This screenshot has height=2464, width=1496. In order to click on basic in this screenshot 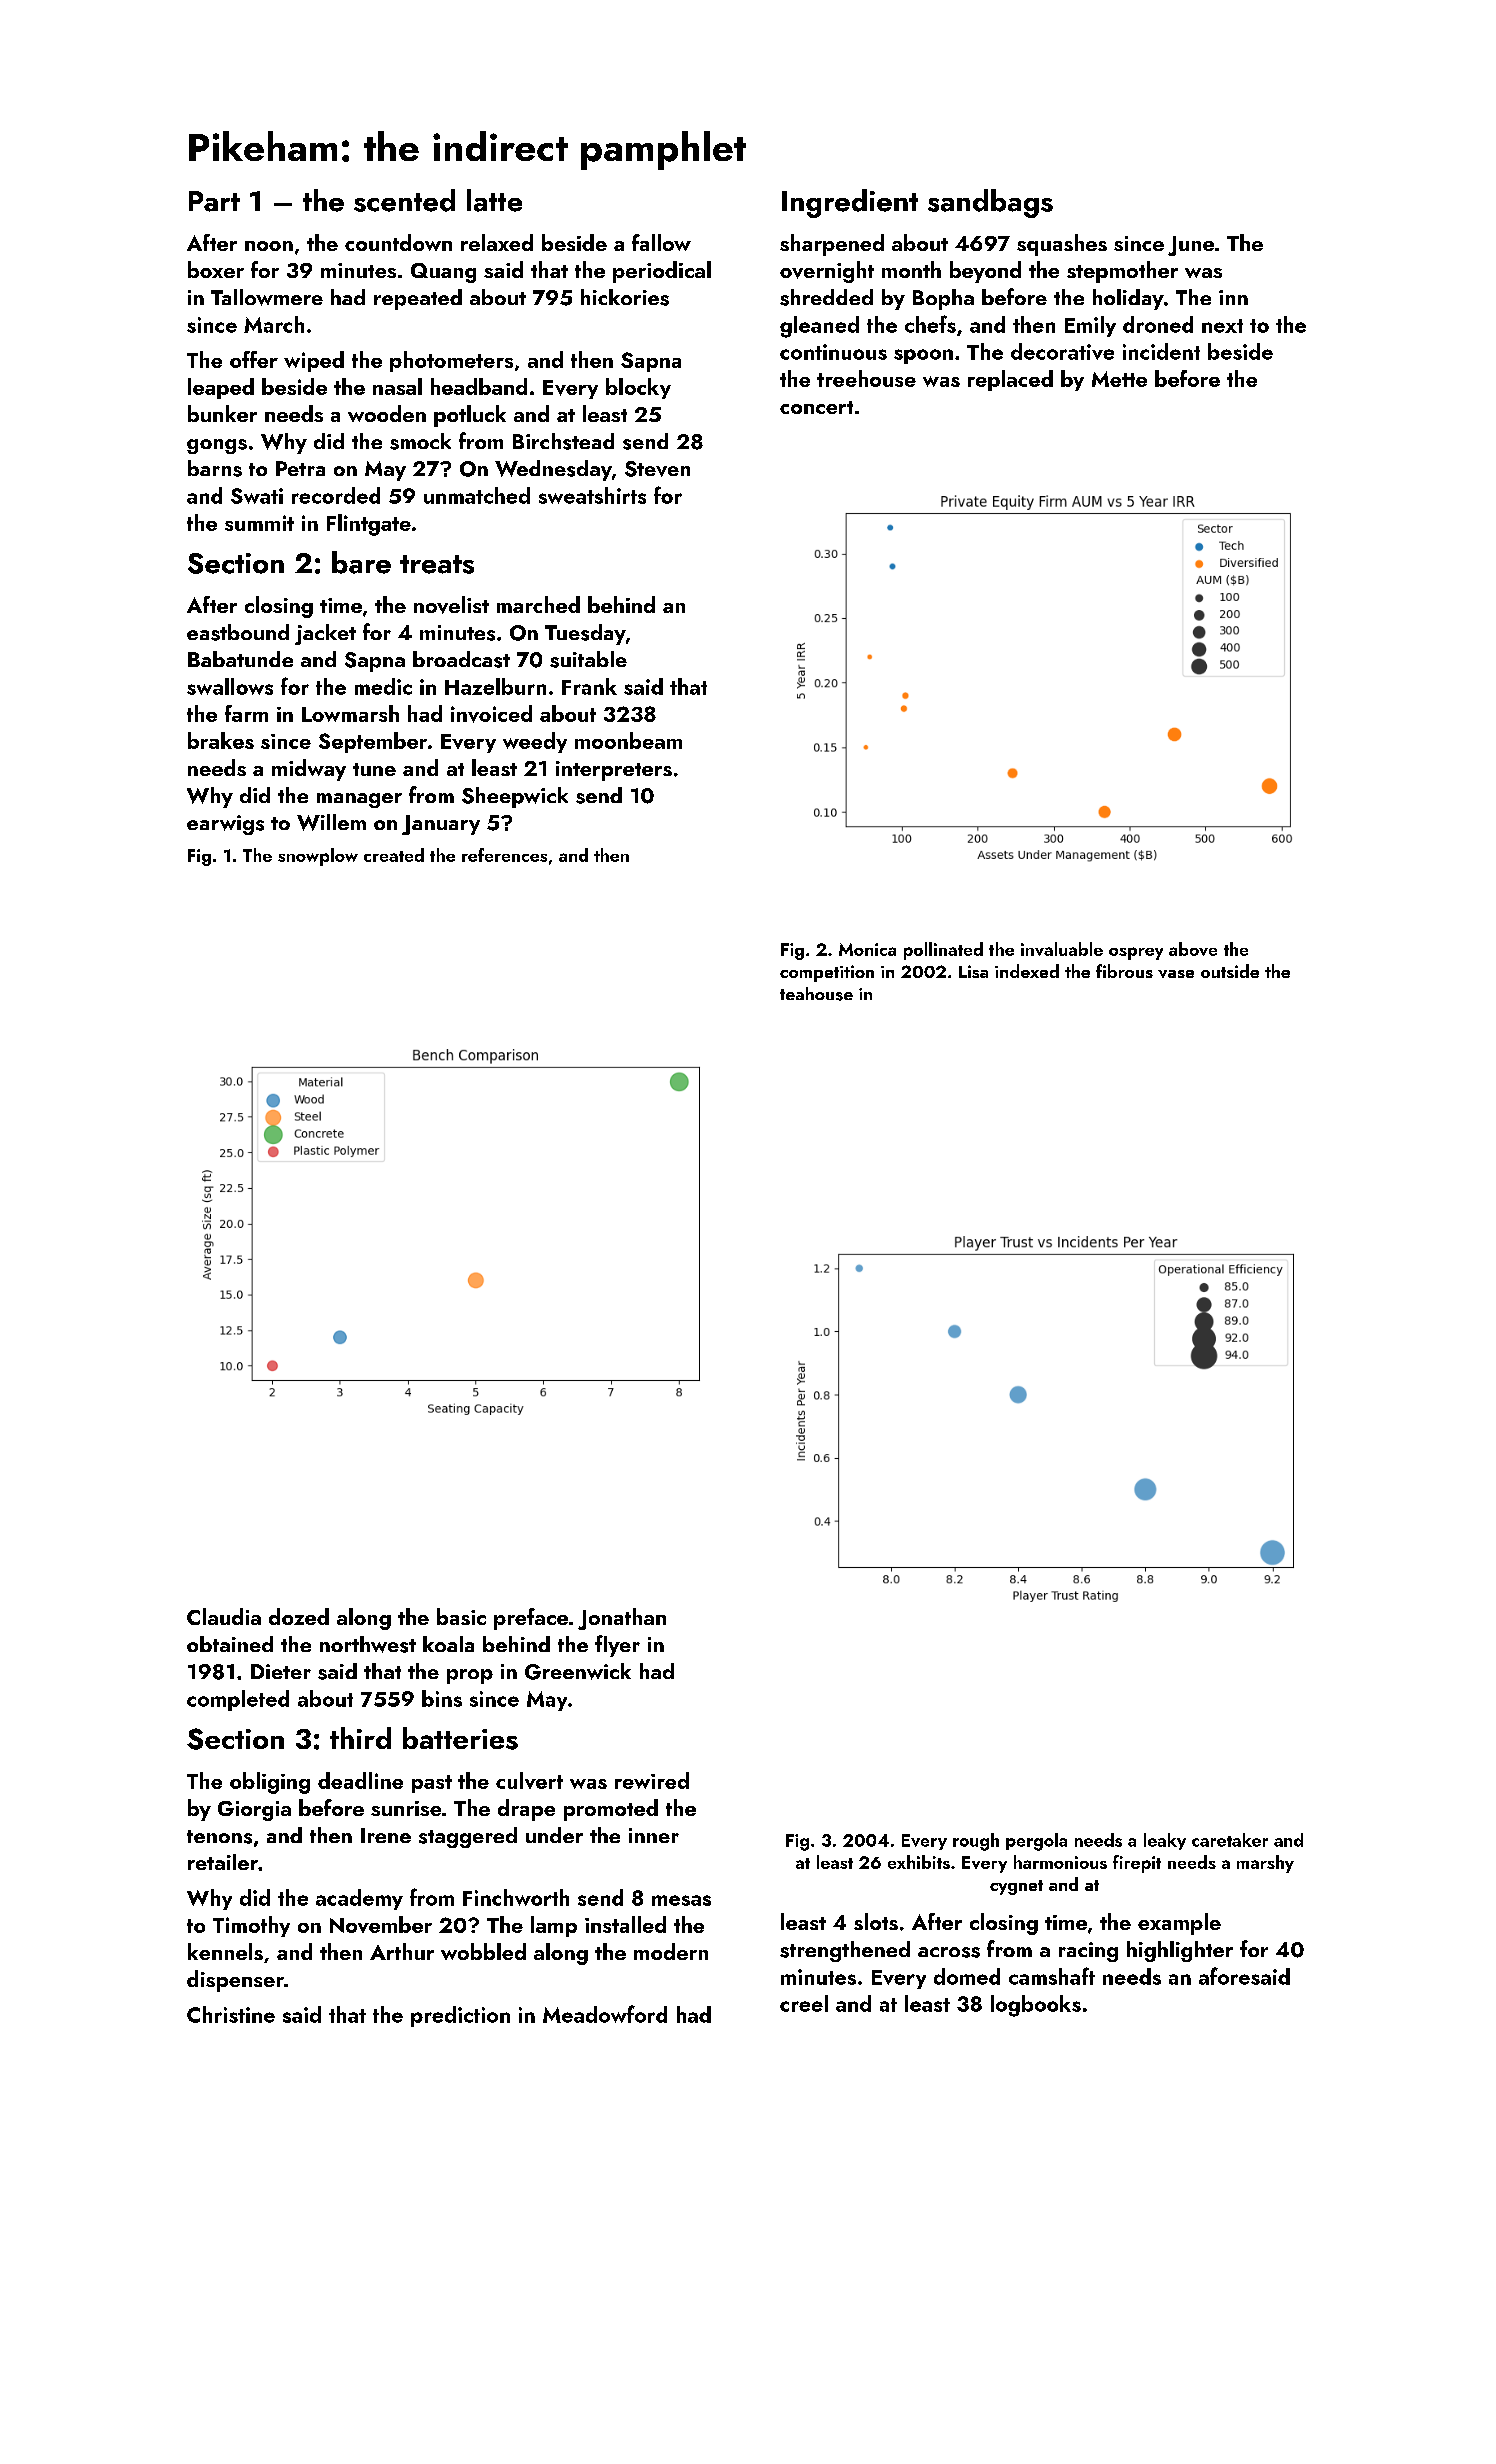, I will do `click(461, 1616)`.
